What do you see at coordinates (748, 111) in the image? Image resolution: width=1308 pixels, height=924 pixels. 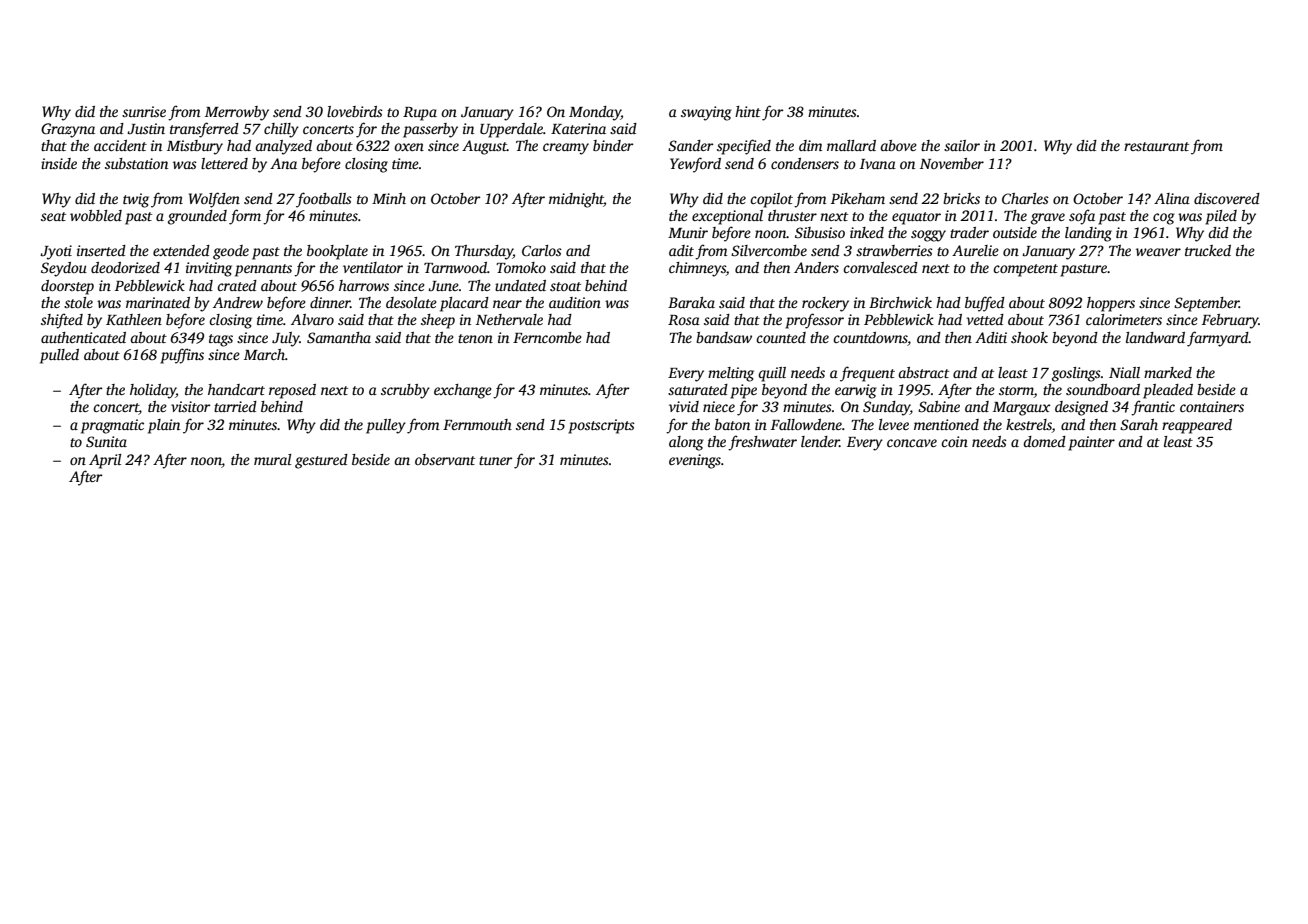 I see `hint` at bounding box center [748, 111].
